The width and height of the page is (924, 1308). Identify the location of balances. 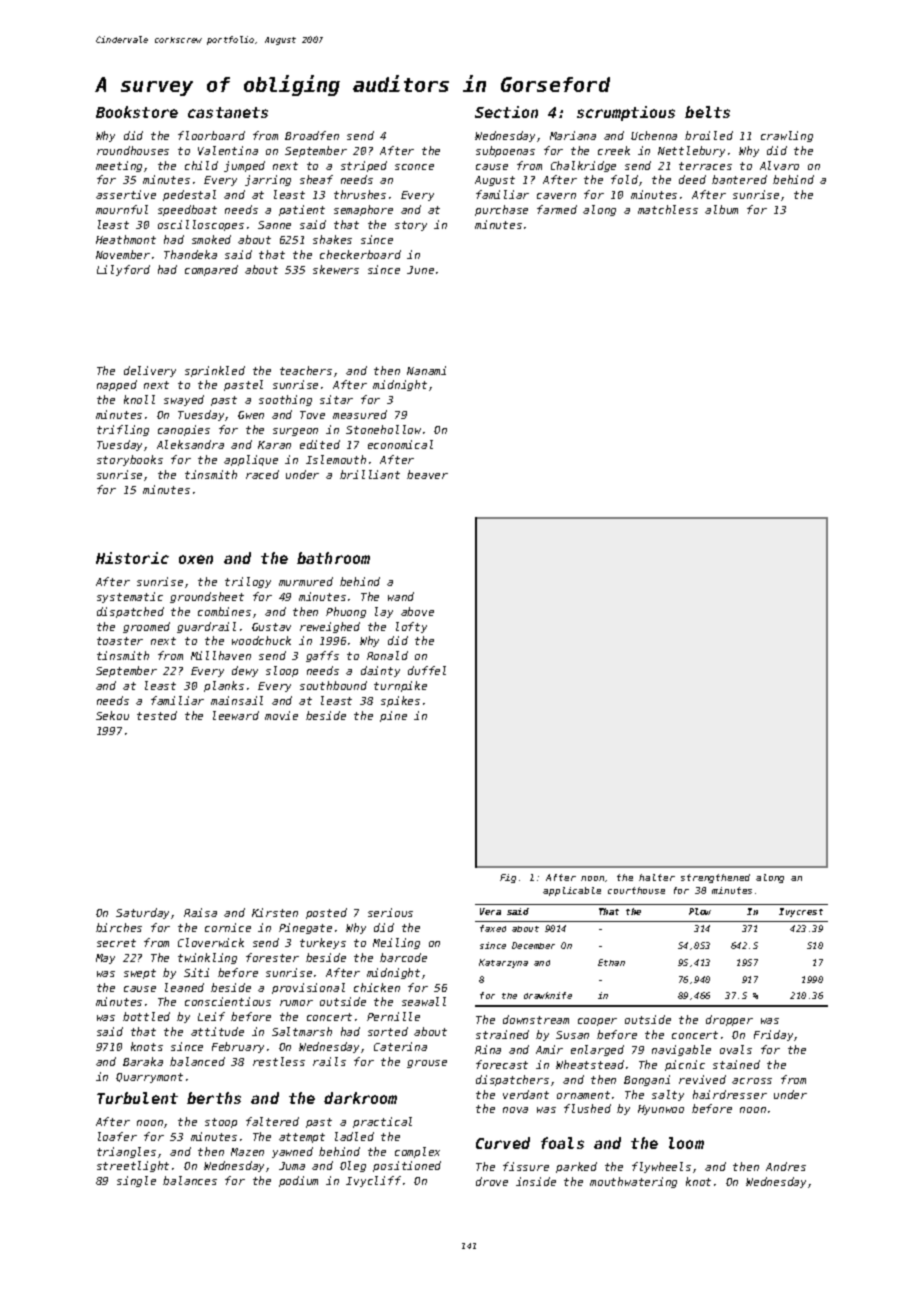
(190, 1180).
